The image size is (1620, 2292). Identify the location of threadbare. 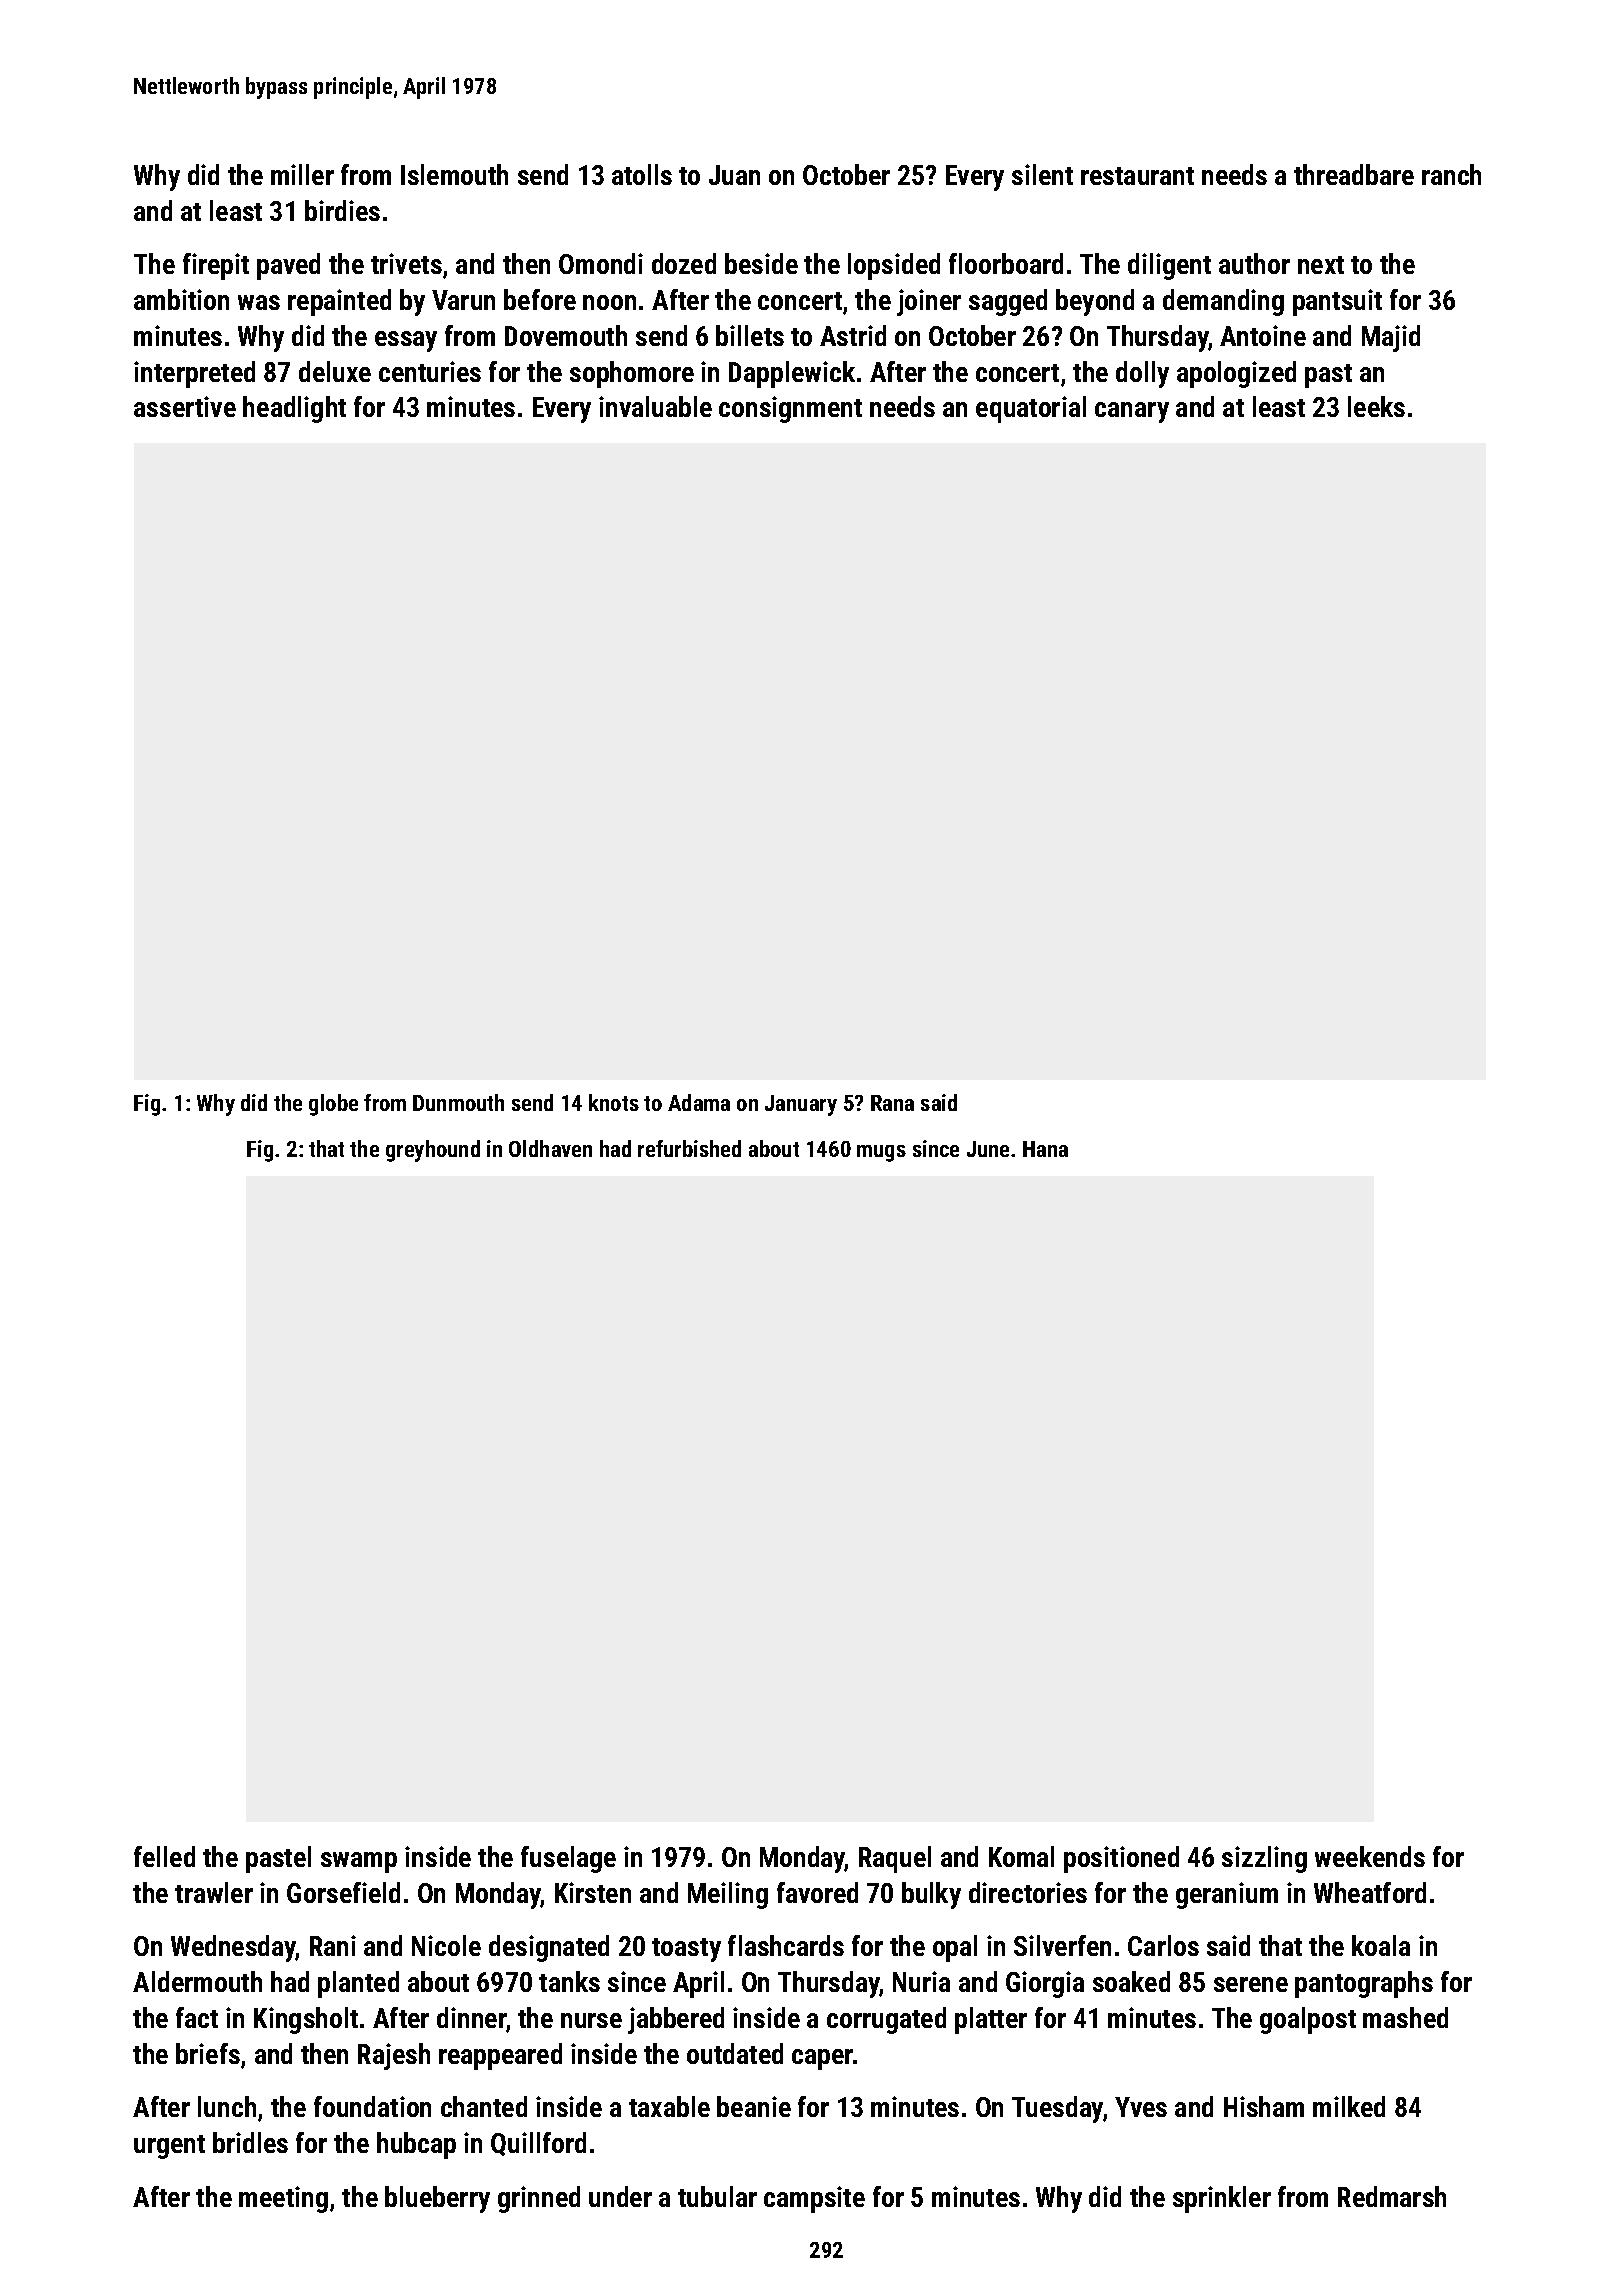
(1354, 174).
